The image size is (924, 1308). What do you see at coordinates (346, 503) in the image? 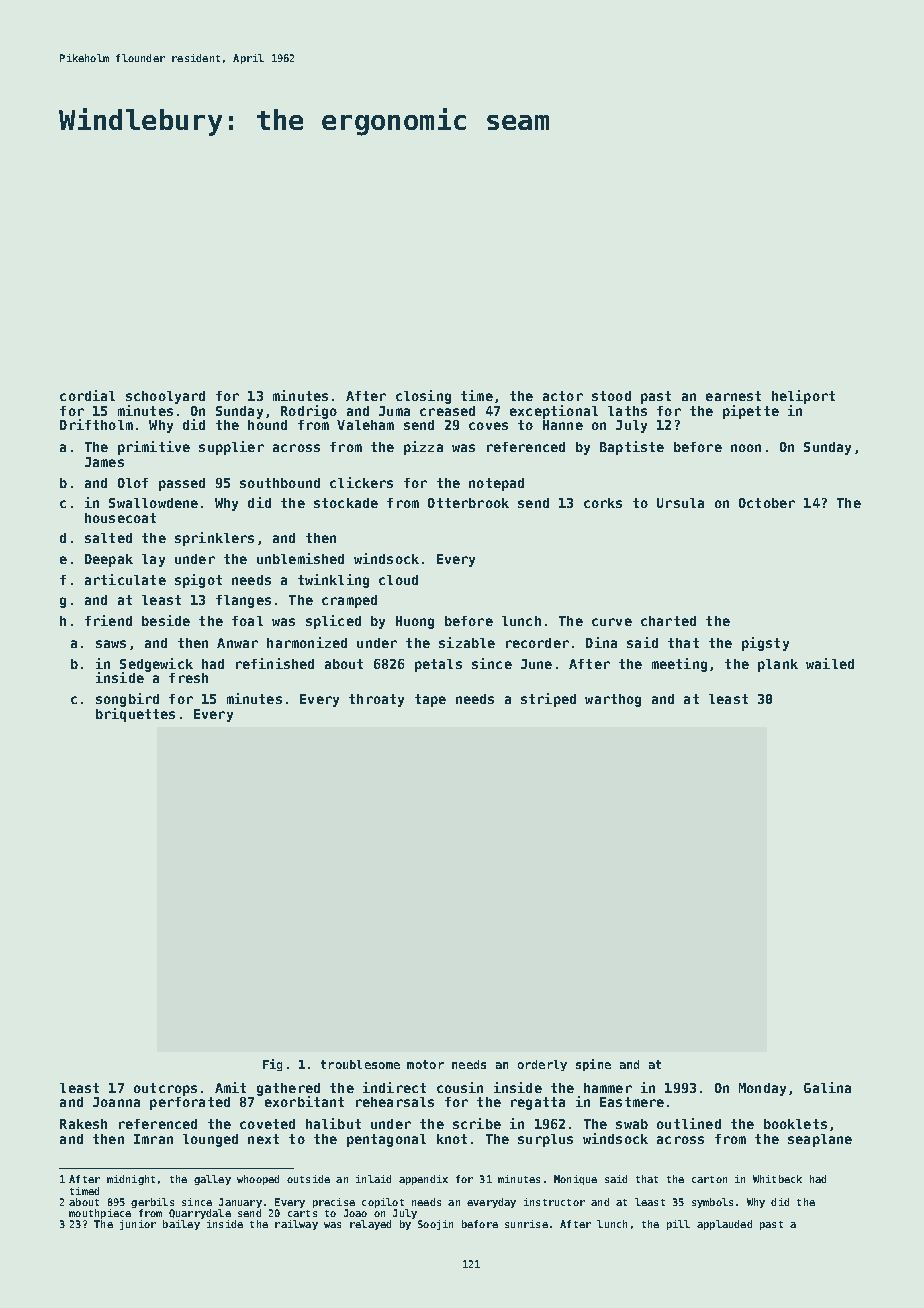
I see `stockade` at bounding box center [346, 503].
